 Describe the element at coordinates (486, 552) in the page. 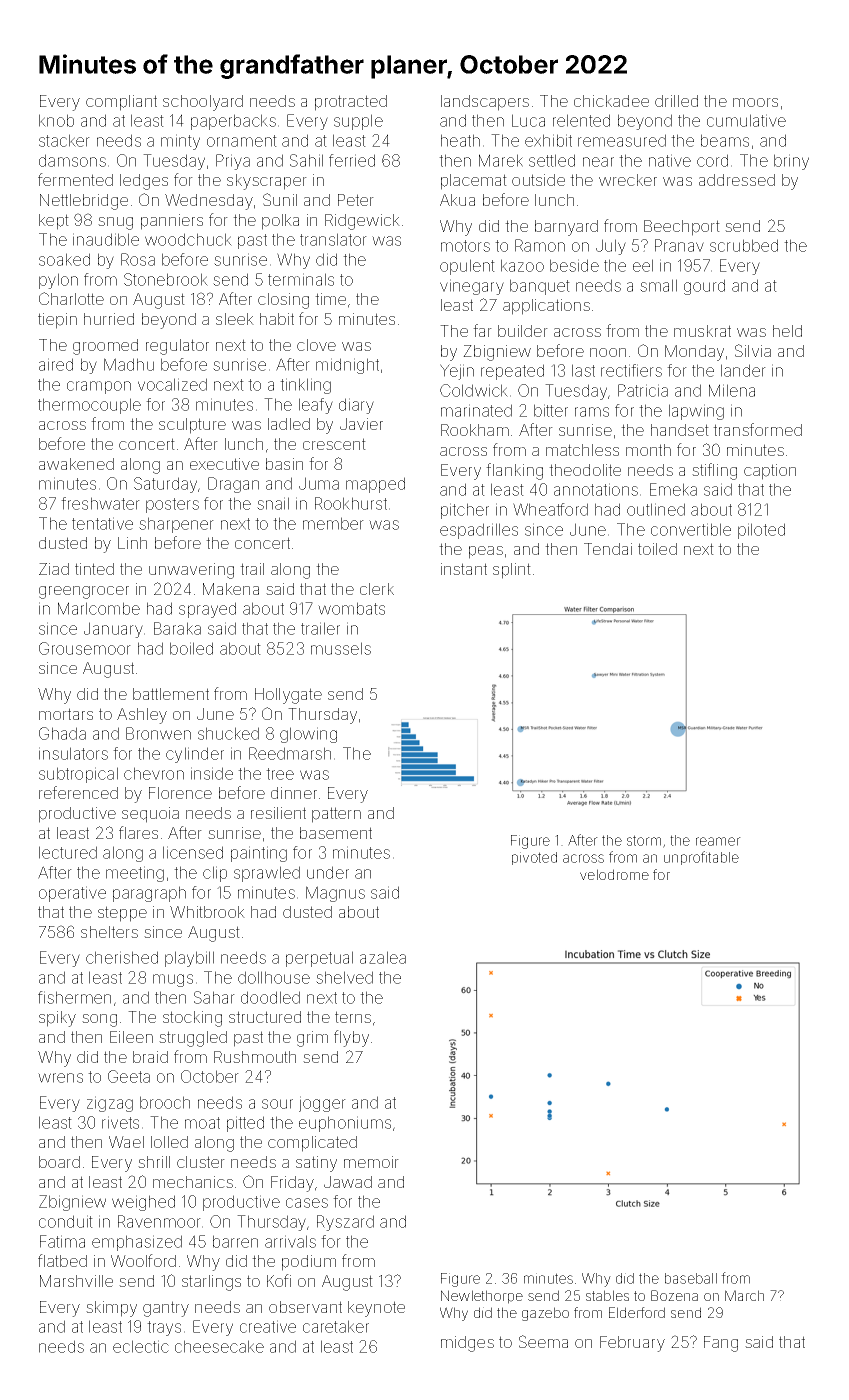

I see `peas` at that location.
